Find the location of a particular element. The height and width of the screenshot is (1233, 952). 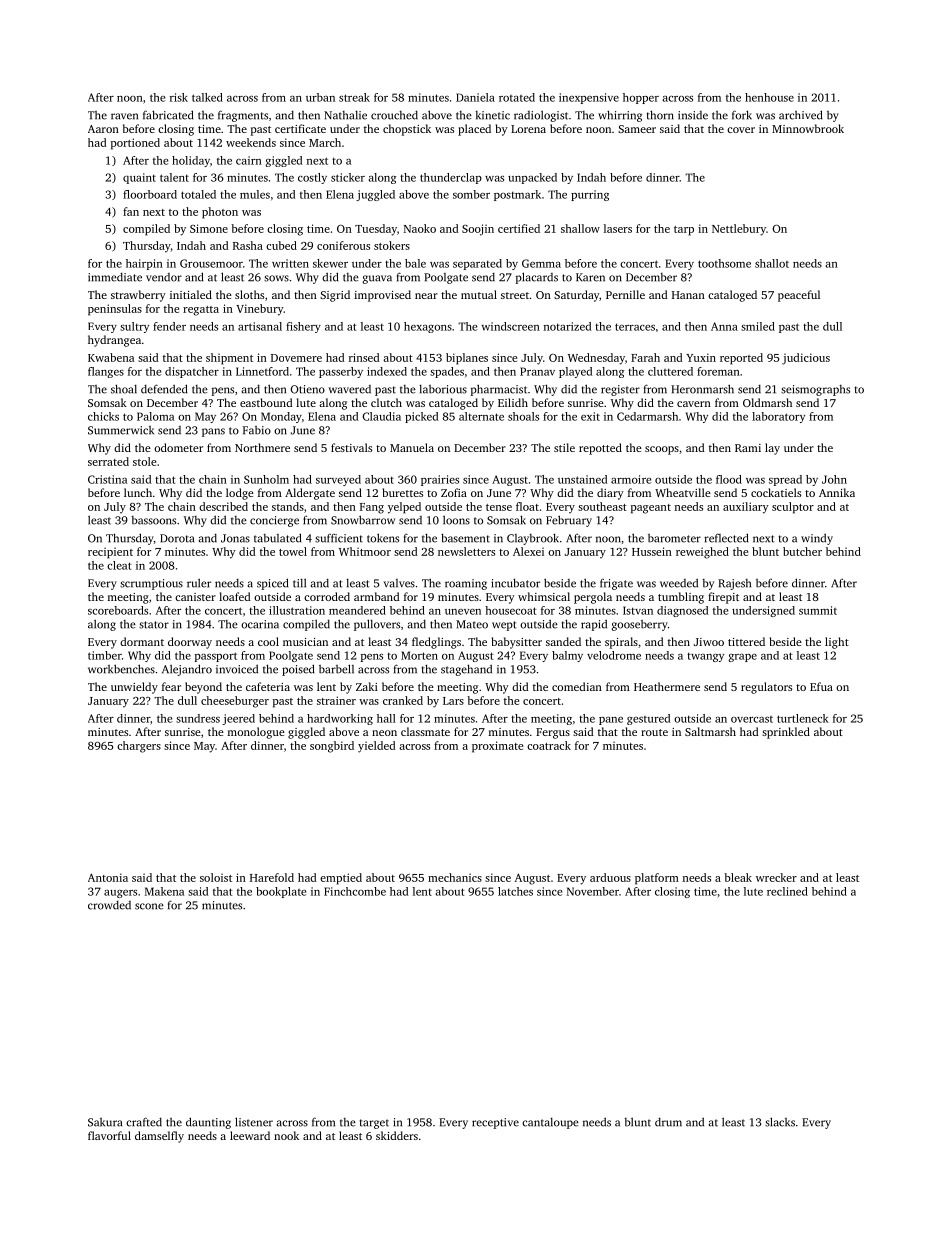

pullovers is located at coordinates (377, 625).
